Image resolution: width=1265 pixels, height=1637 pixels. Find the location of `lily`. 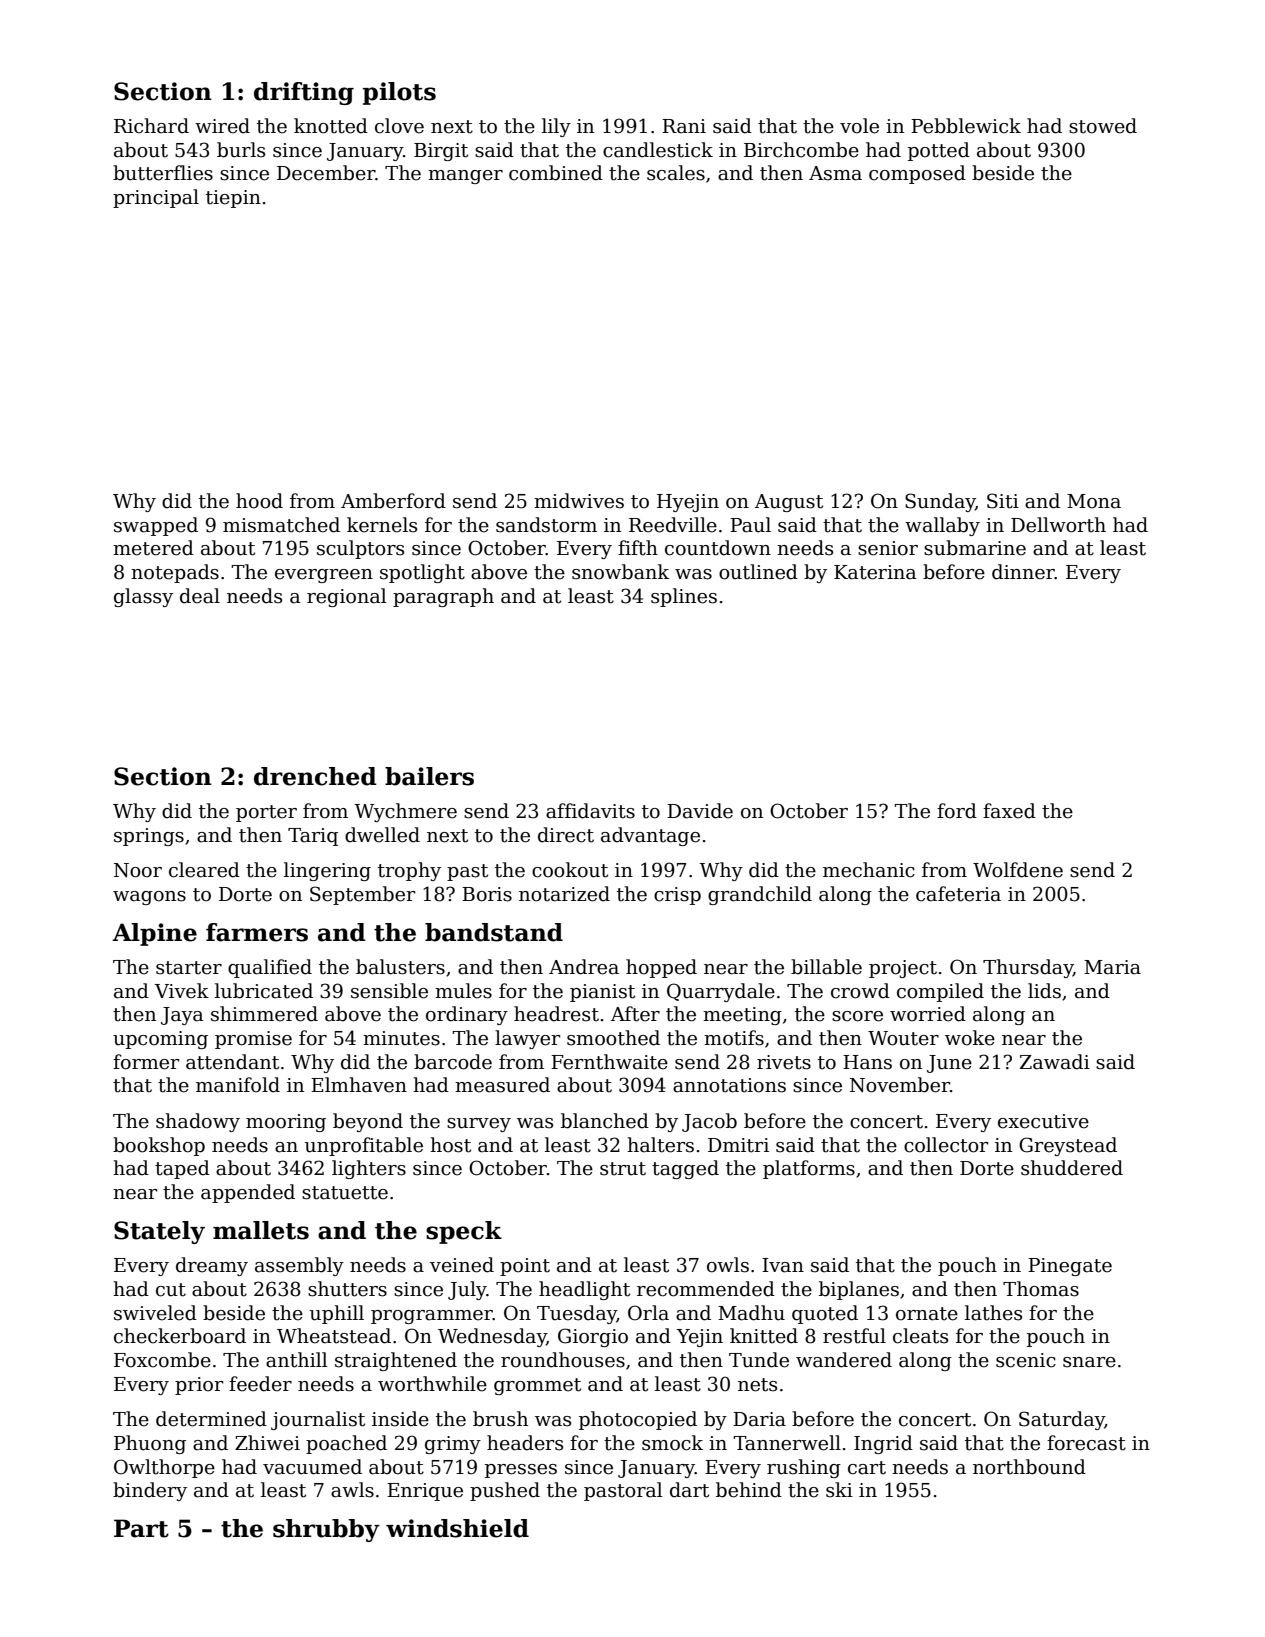

lily is located at coordinates (556, 127).
